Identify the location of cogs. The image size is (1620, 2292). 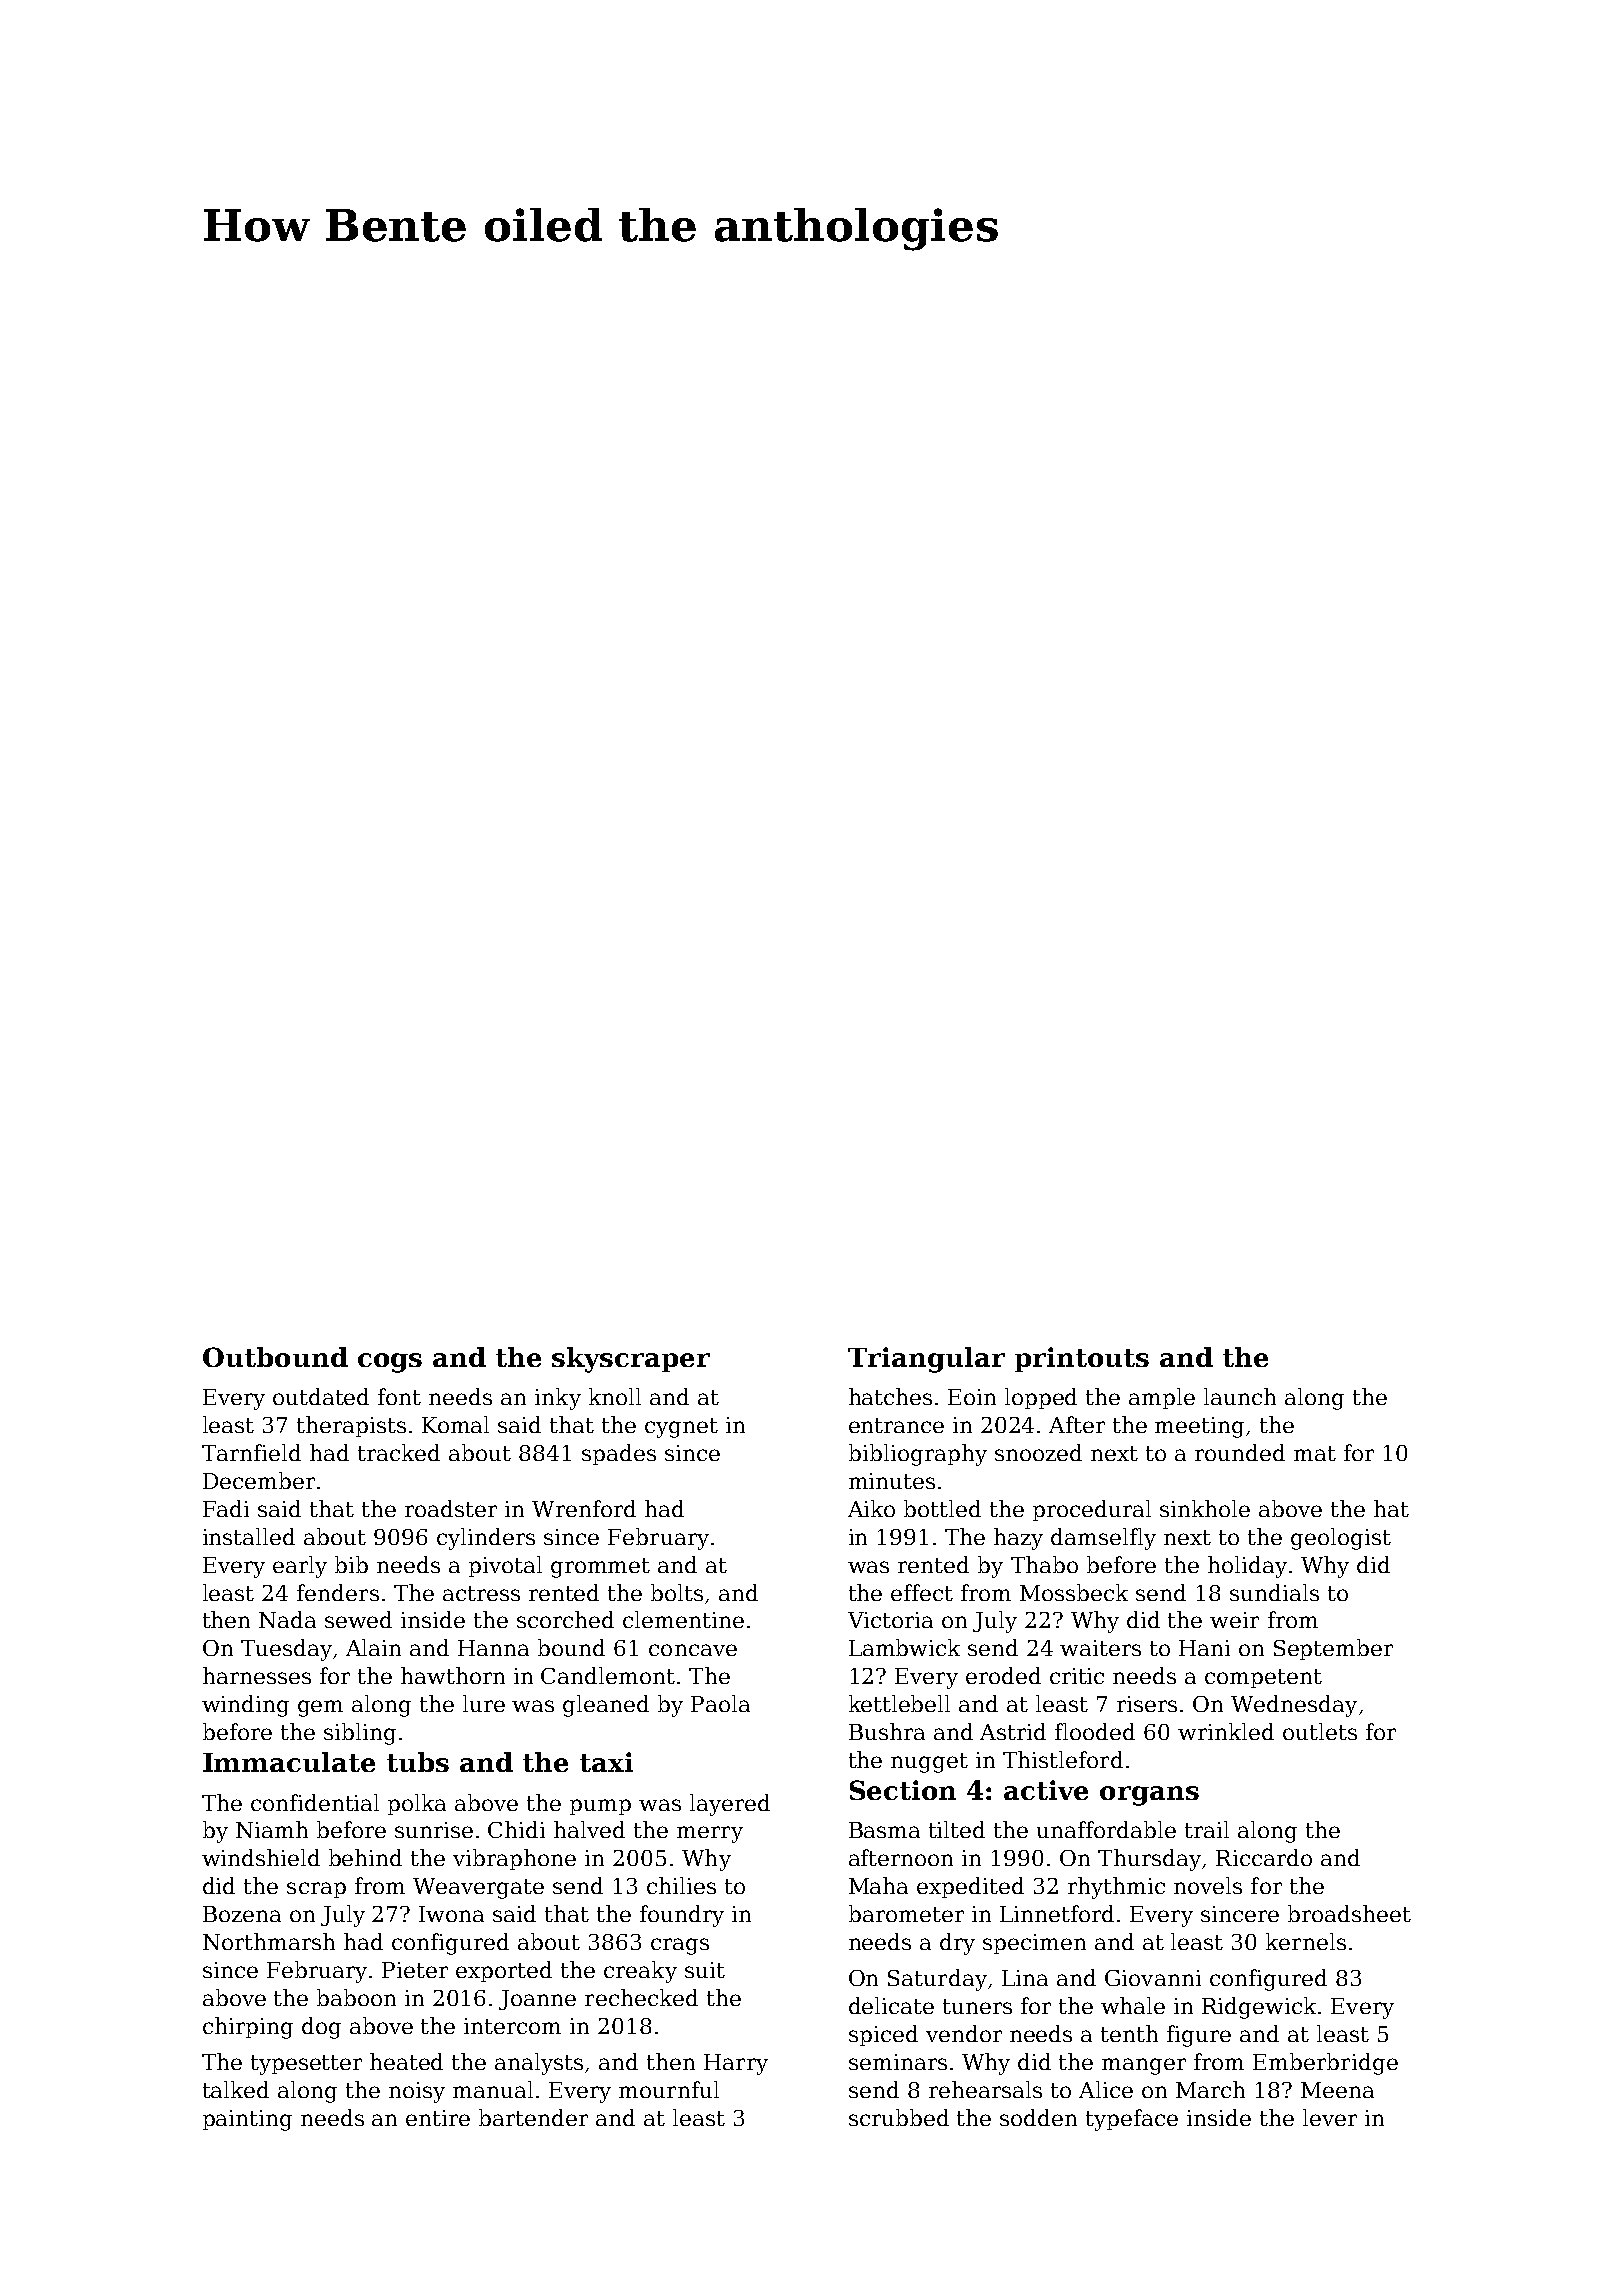
(390, 1363).
